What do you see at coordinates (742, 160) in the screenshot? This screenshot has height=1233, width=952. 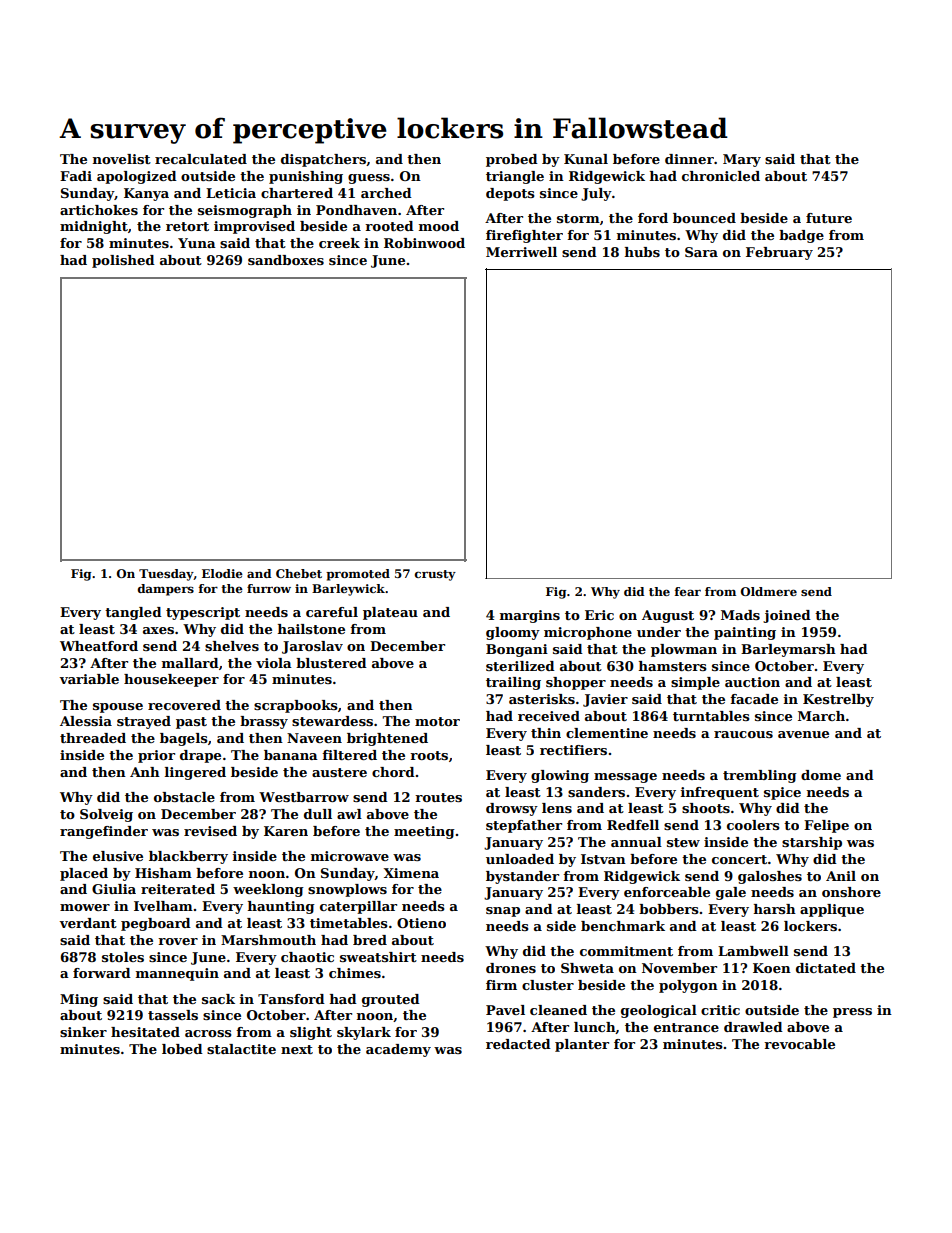 I see `Mary` at bounding box center [742, 160].
